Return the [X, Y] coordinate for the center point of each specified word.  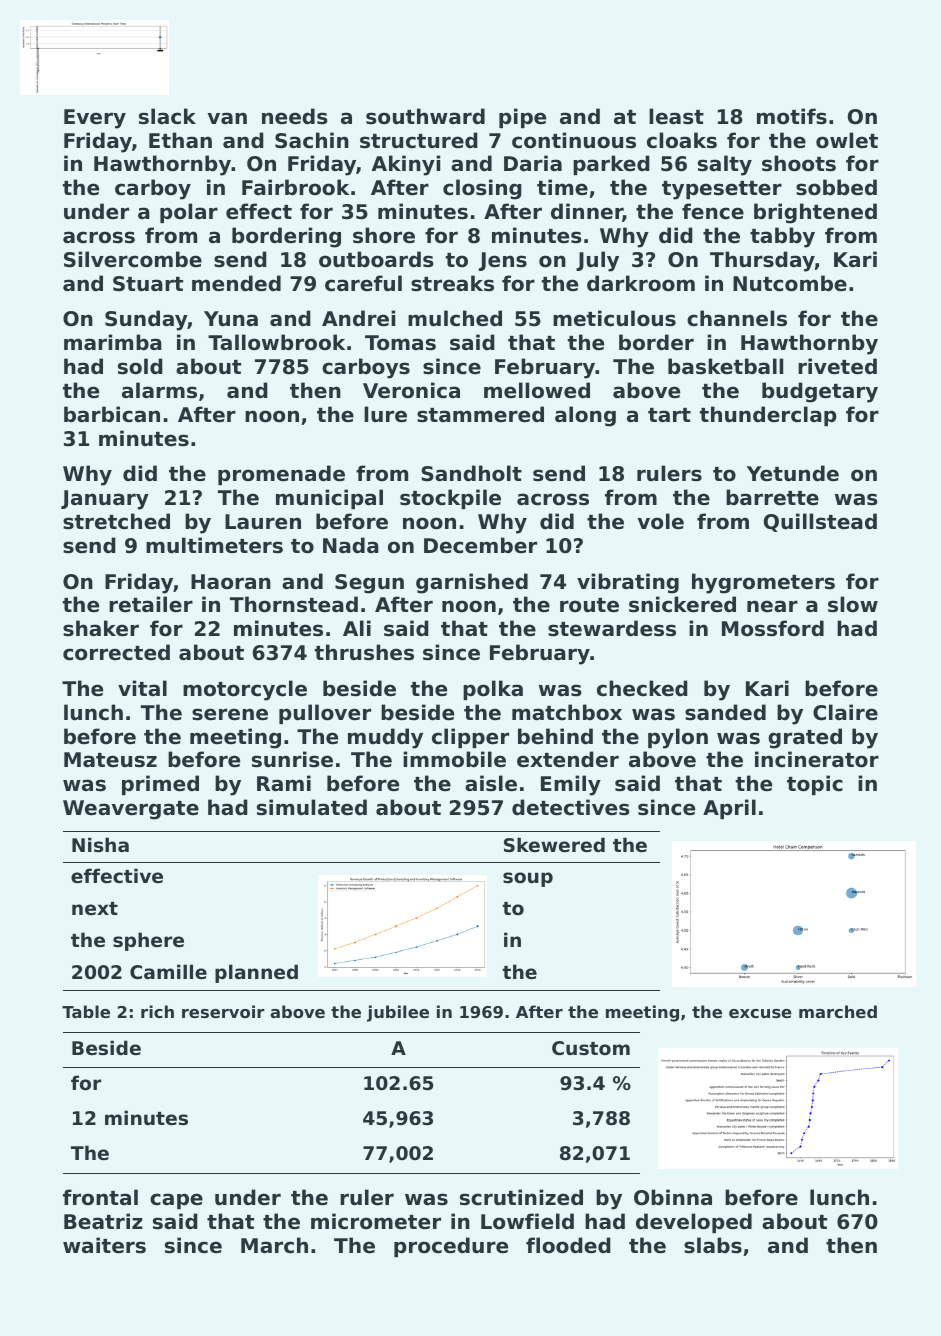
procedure [451, 1247]
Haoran [231, 582]
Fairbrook [295, 187]
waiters [104, 1245]
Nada [351, 545]
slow [853, 604]
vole [661, 521]
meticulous [614, 318]
